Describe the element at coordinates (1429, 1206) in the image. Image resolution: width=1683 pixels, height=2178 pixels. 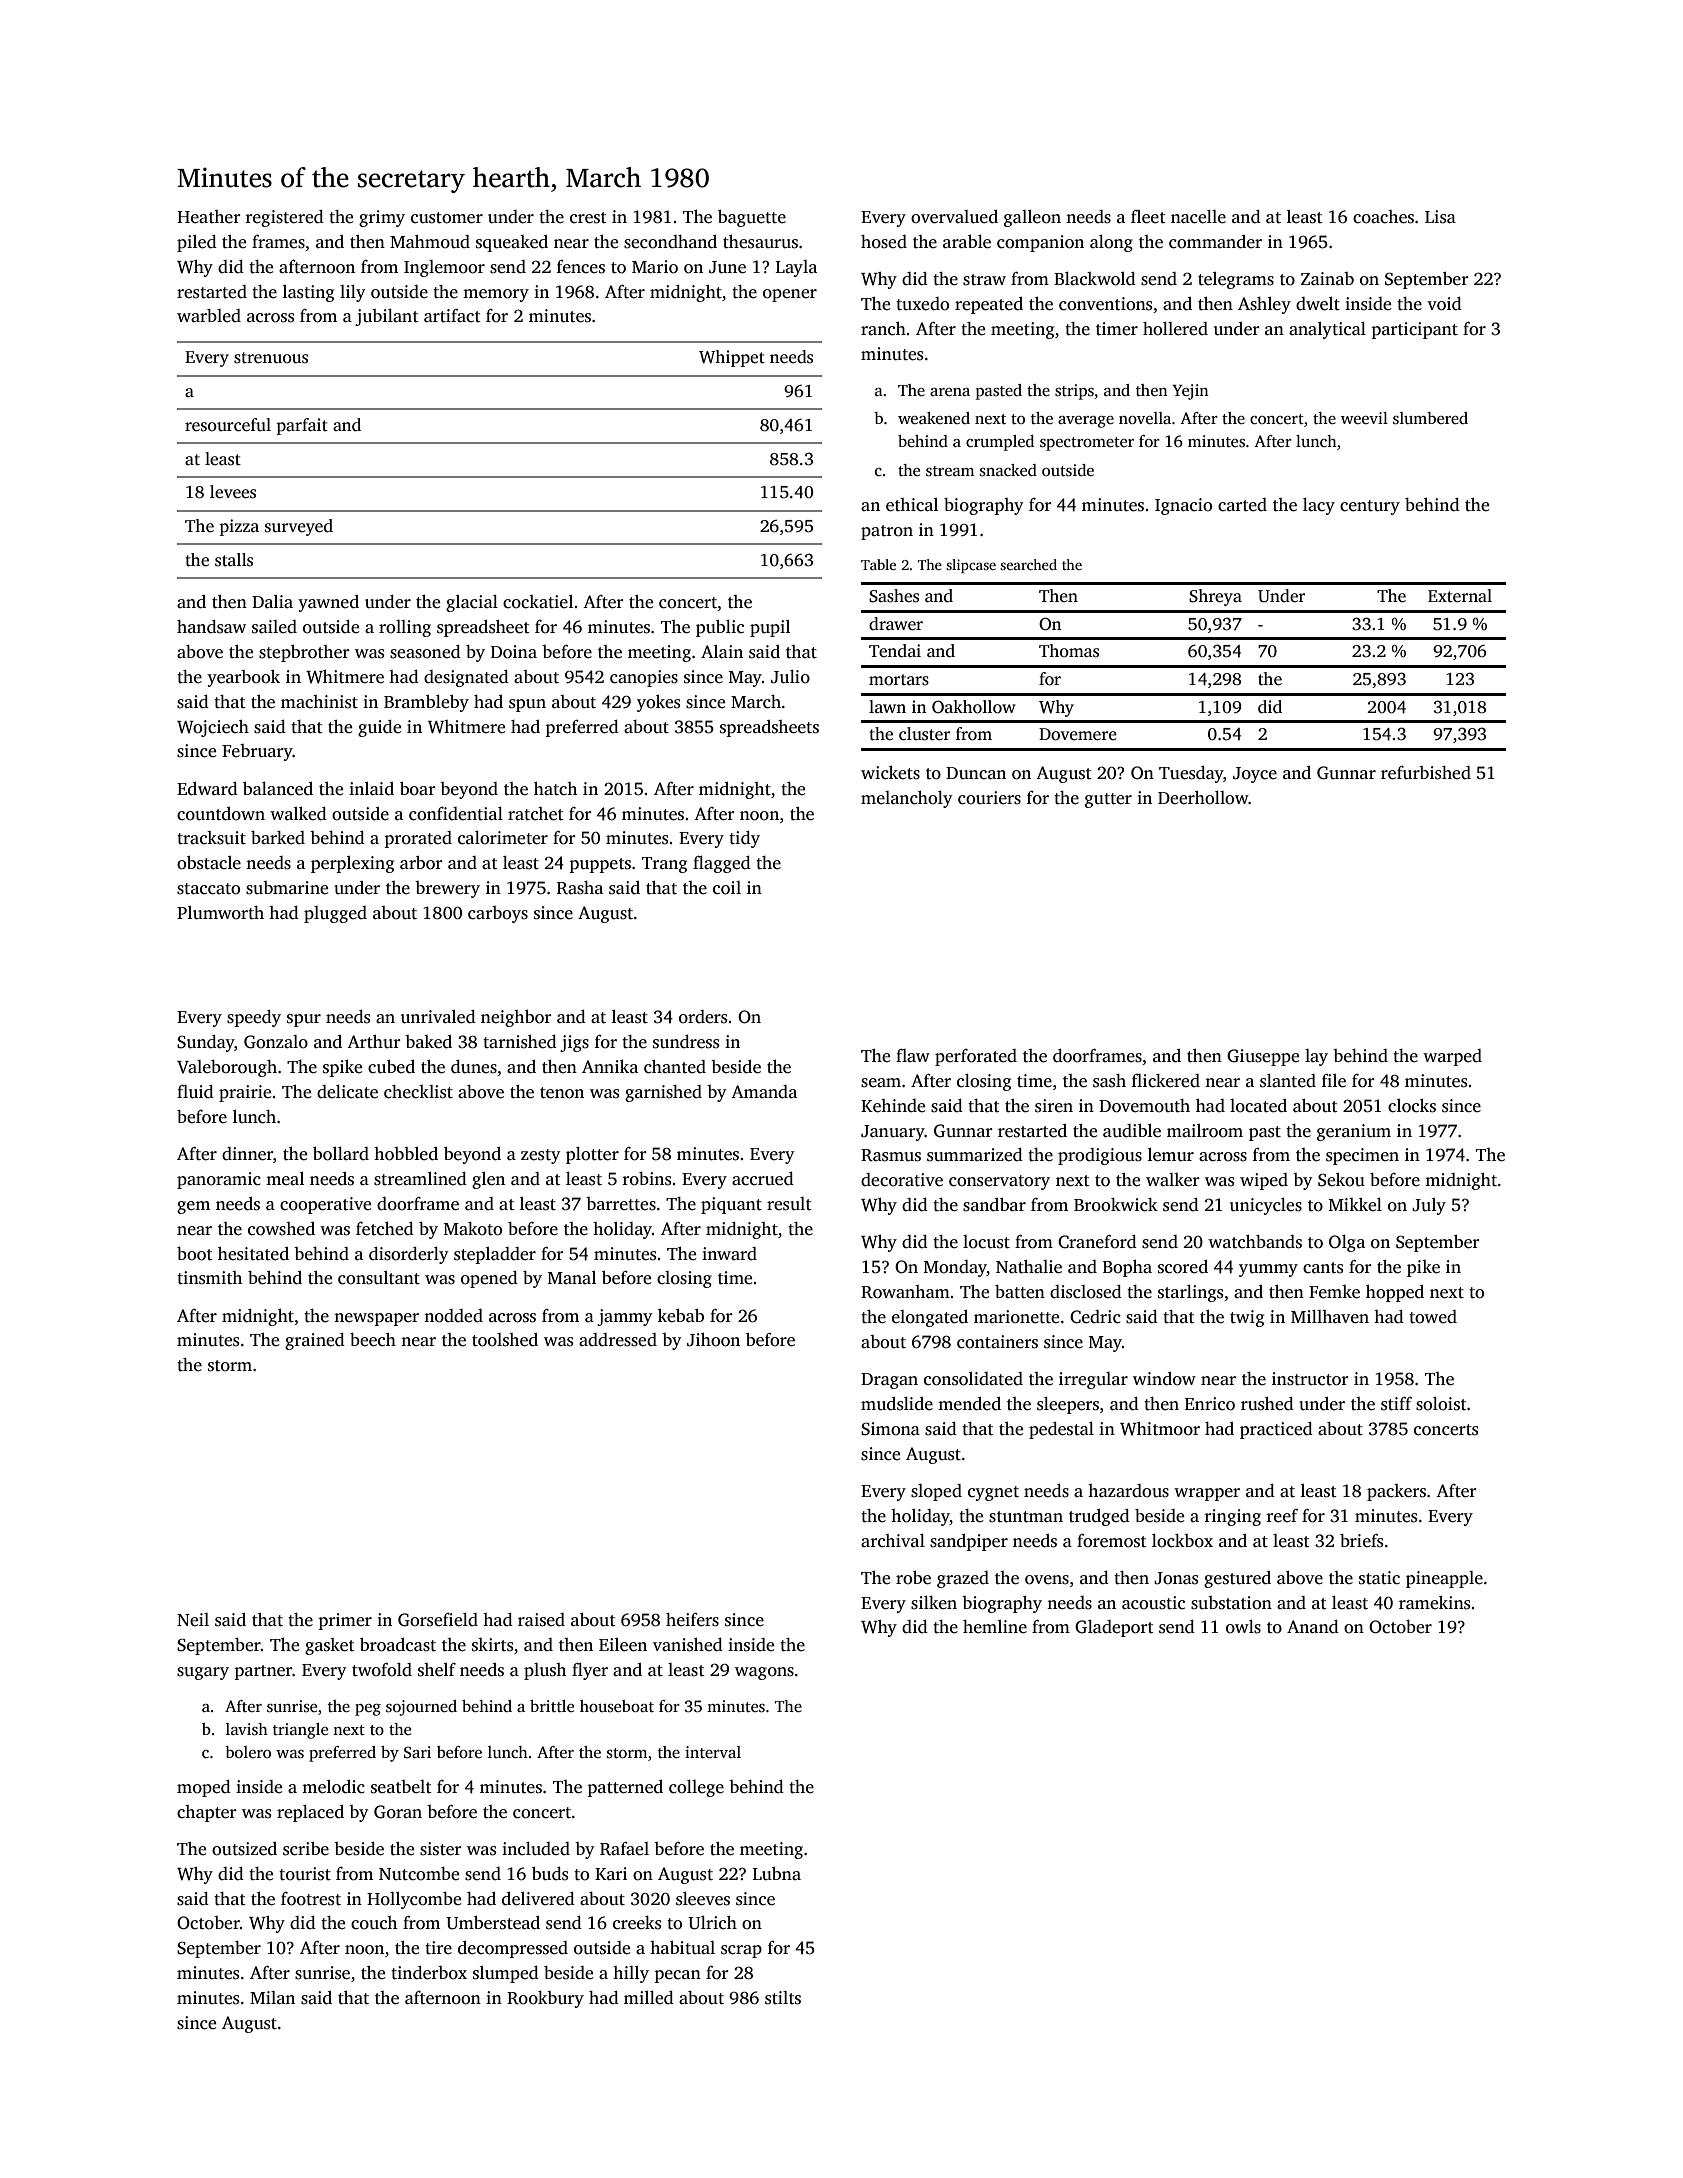
I see `July` at that location.
